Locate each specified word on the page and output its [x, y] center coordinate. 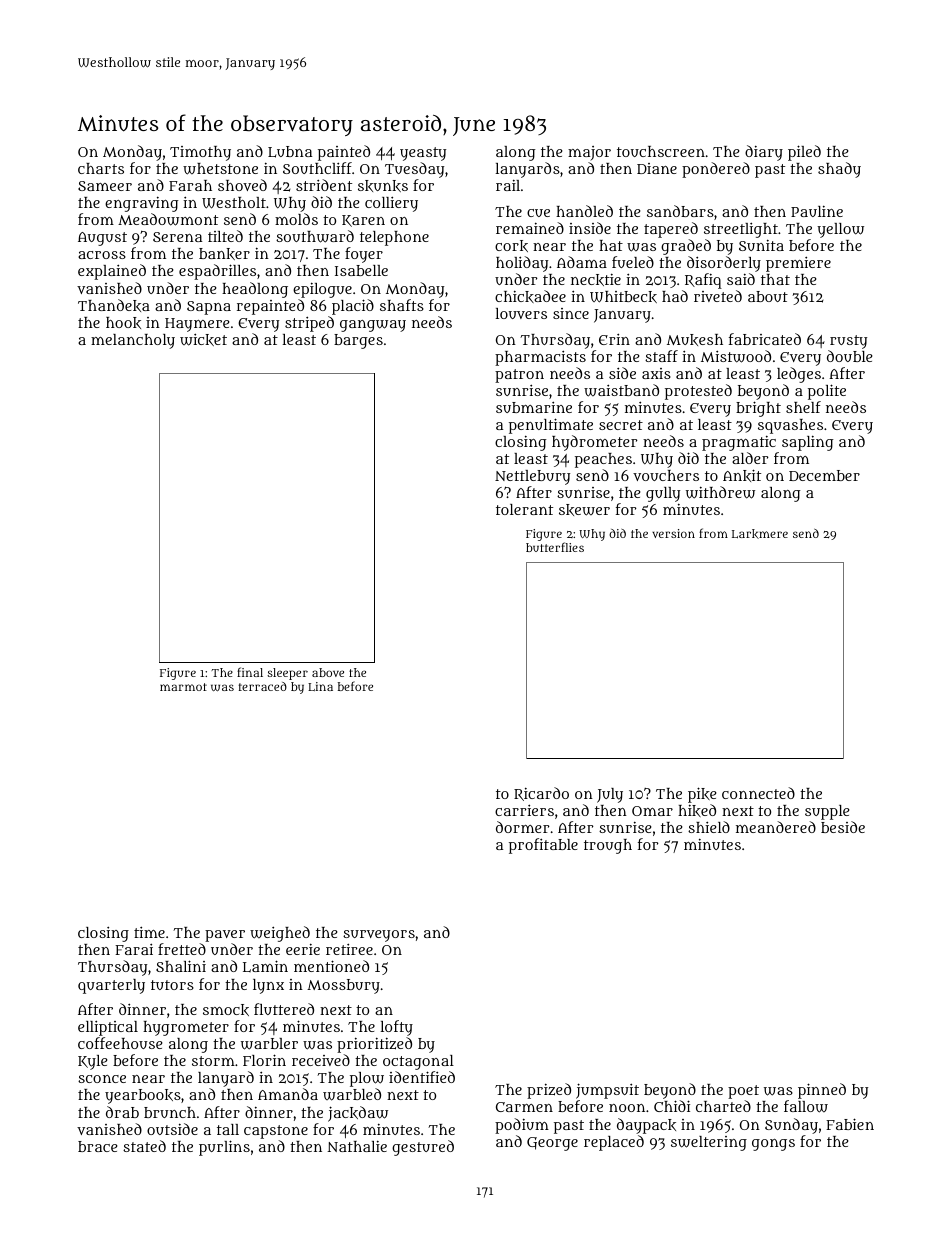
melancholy [133, 341]
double [849, 356]
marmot [183, 687]
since [571, 313]
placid [353, 307]
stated [144, 1146]
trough [608, 846]
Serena [177, 237]
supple [827, 812]
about [768, 296]
